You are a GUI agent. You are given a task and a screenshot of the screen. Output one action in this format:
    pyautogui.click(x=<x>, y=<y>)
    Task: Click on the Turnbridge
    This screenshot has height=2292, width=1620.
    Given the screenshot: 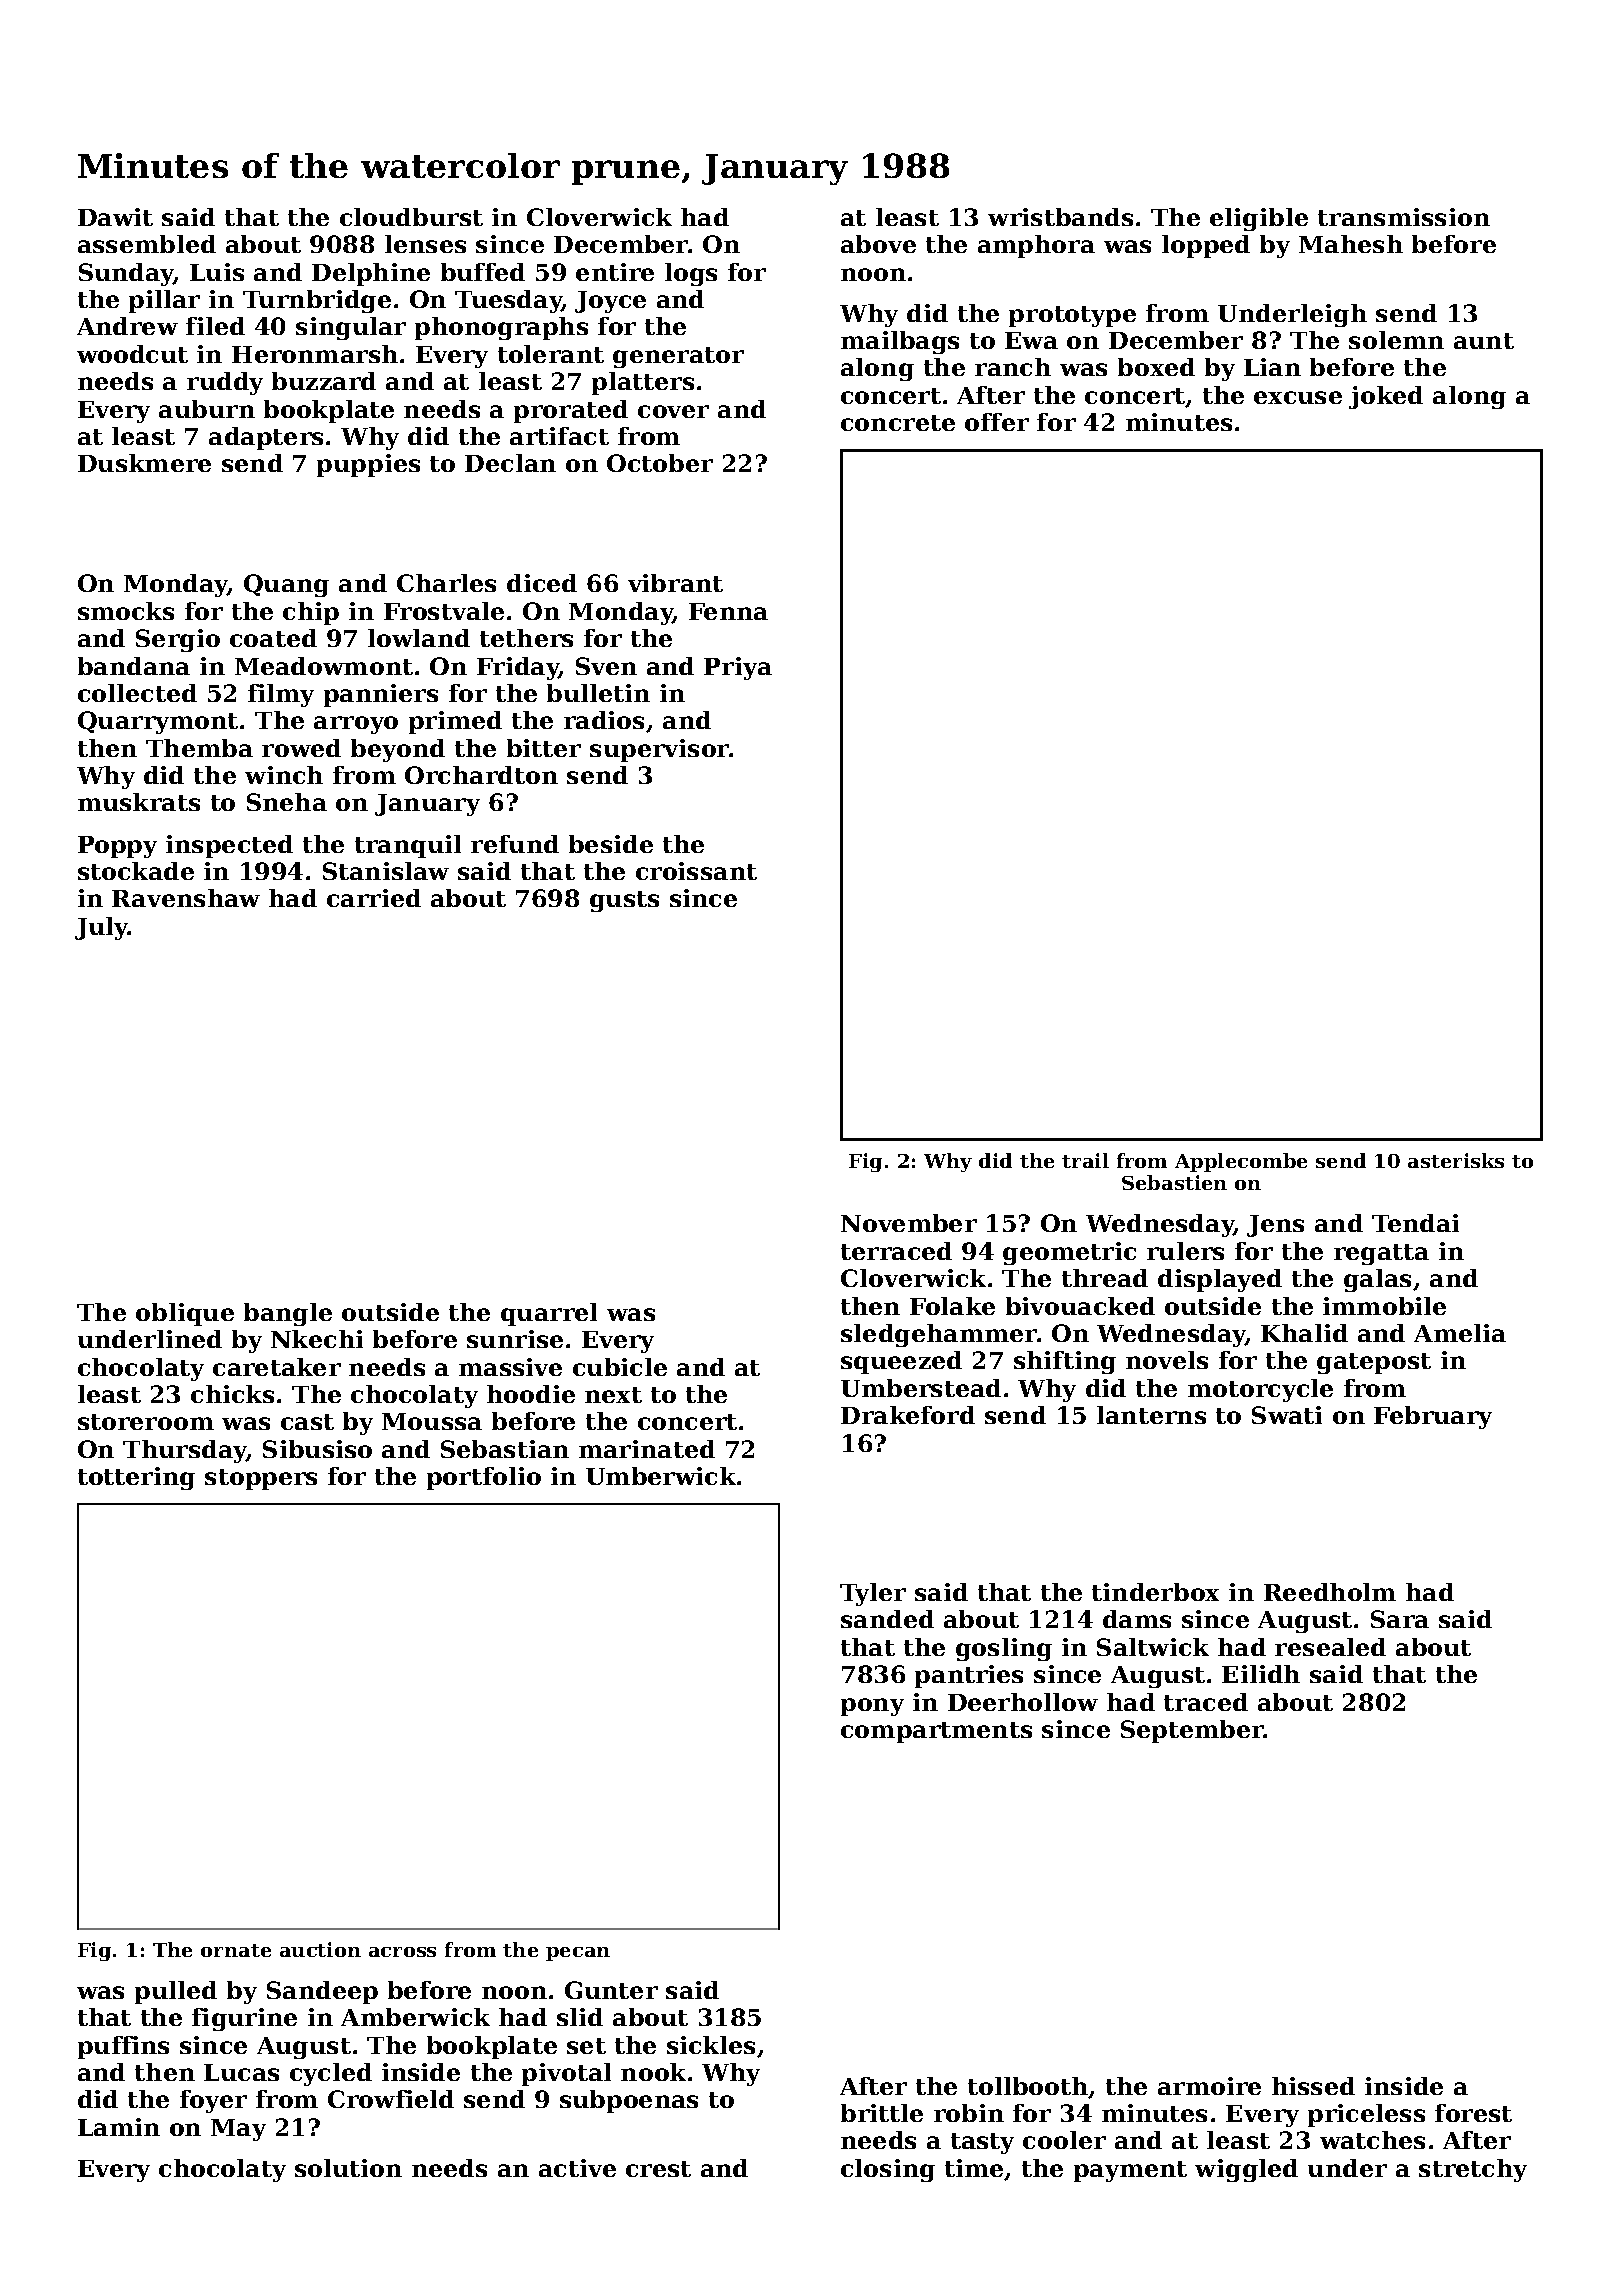 What is the action you would take?
    pyautogui.click(x=317, y=301)
